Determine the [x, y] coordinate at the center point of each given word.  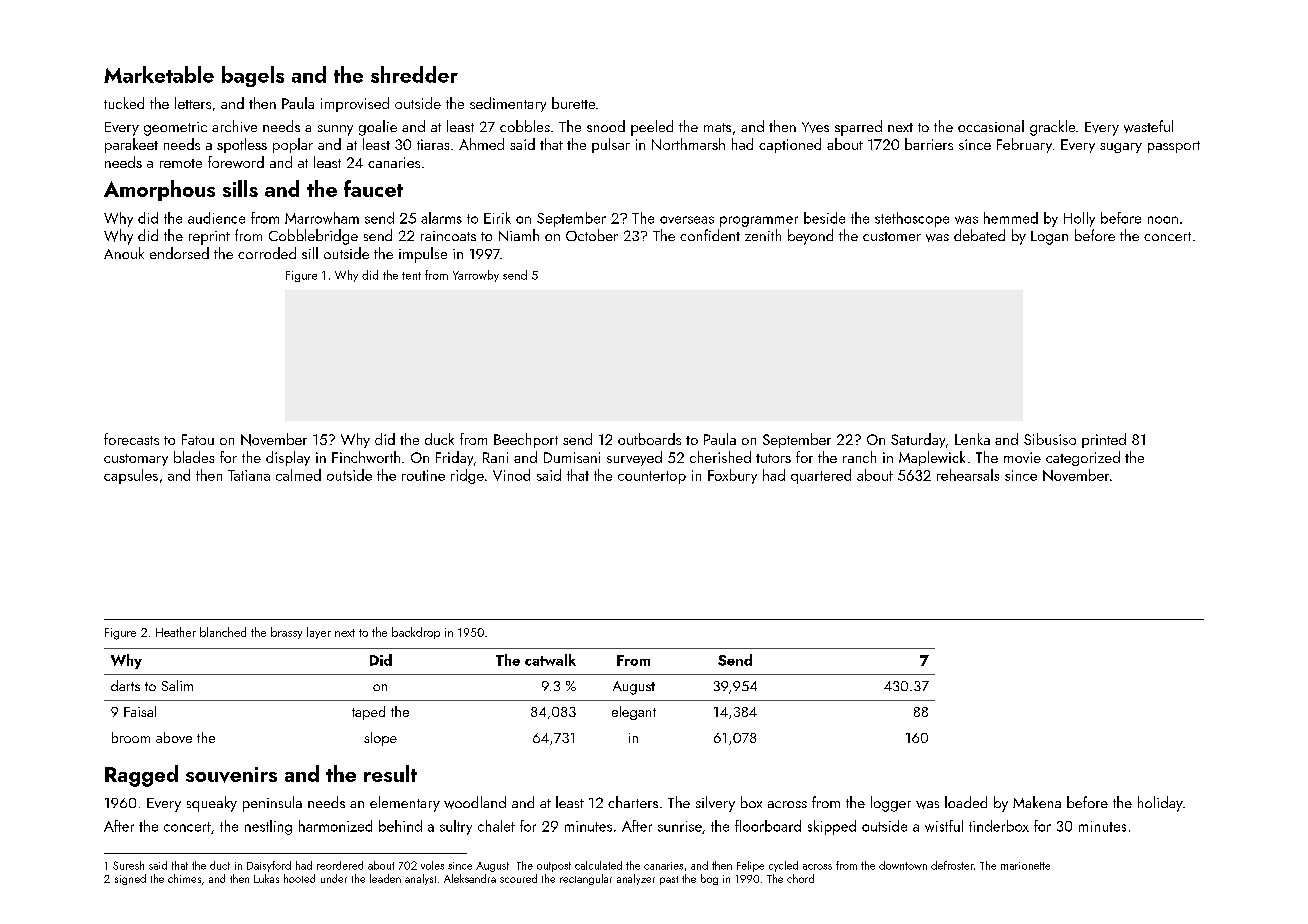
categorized [1083, 458]
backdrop [416, 633]
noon [1163, 220]
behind [400, 826]
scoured [518, 878]
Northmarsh [688, 144]
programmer [759, 221]
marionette [1025, 866]
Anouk [124, 253]
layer [319, 633]
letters [193, 103]
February [1024, 145]
